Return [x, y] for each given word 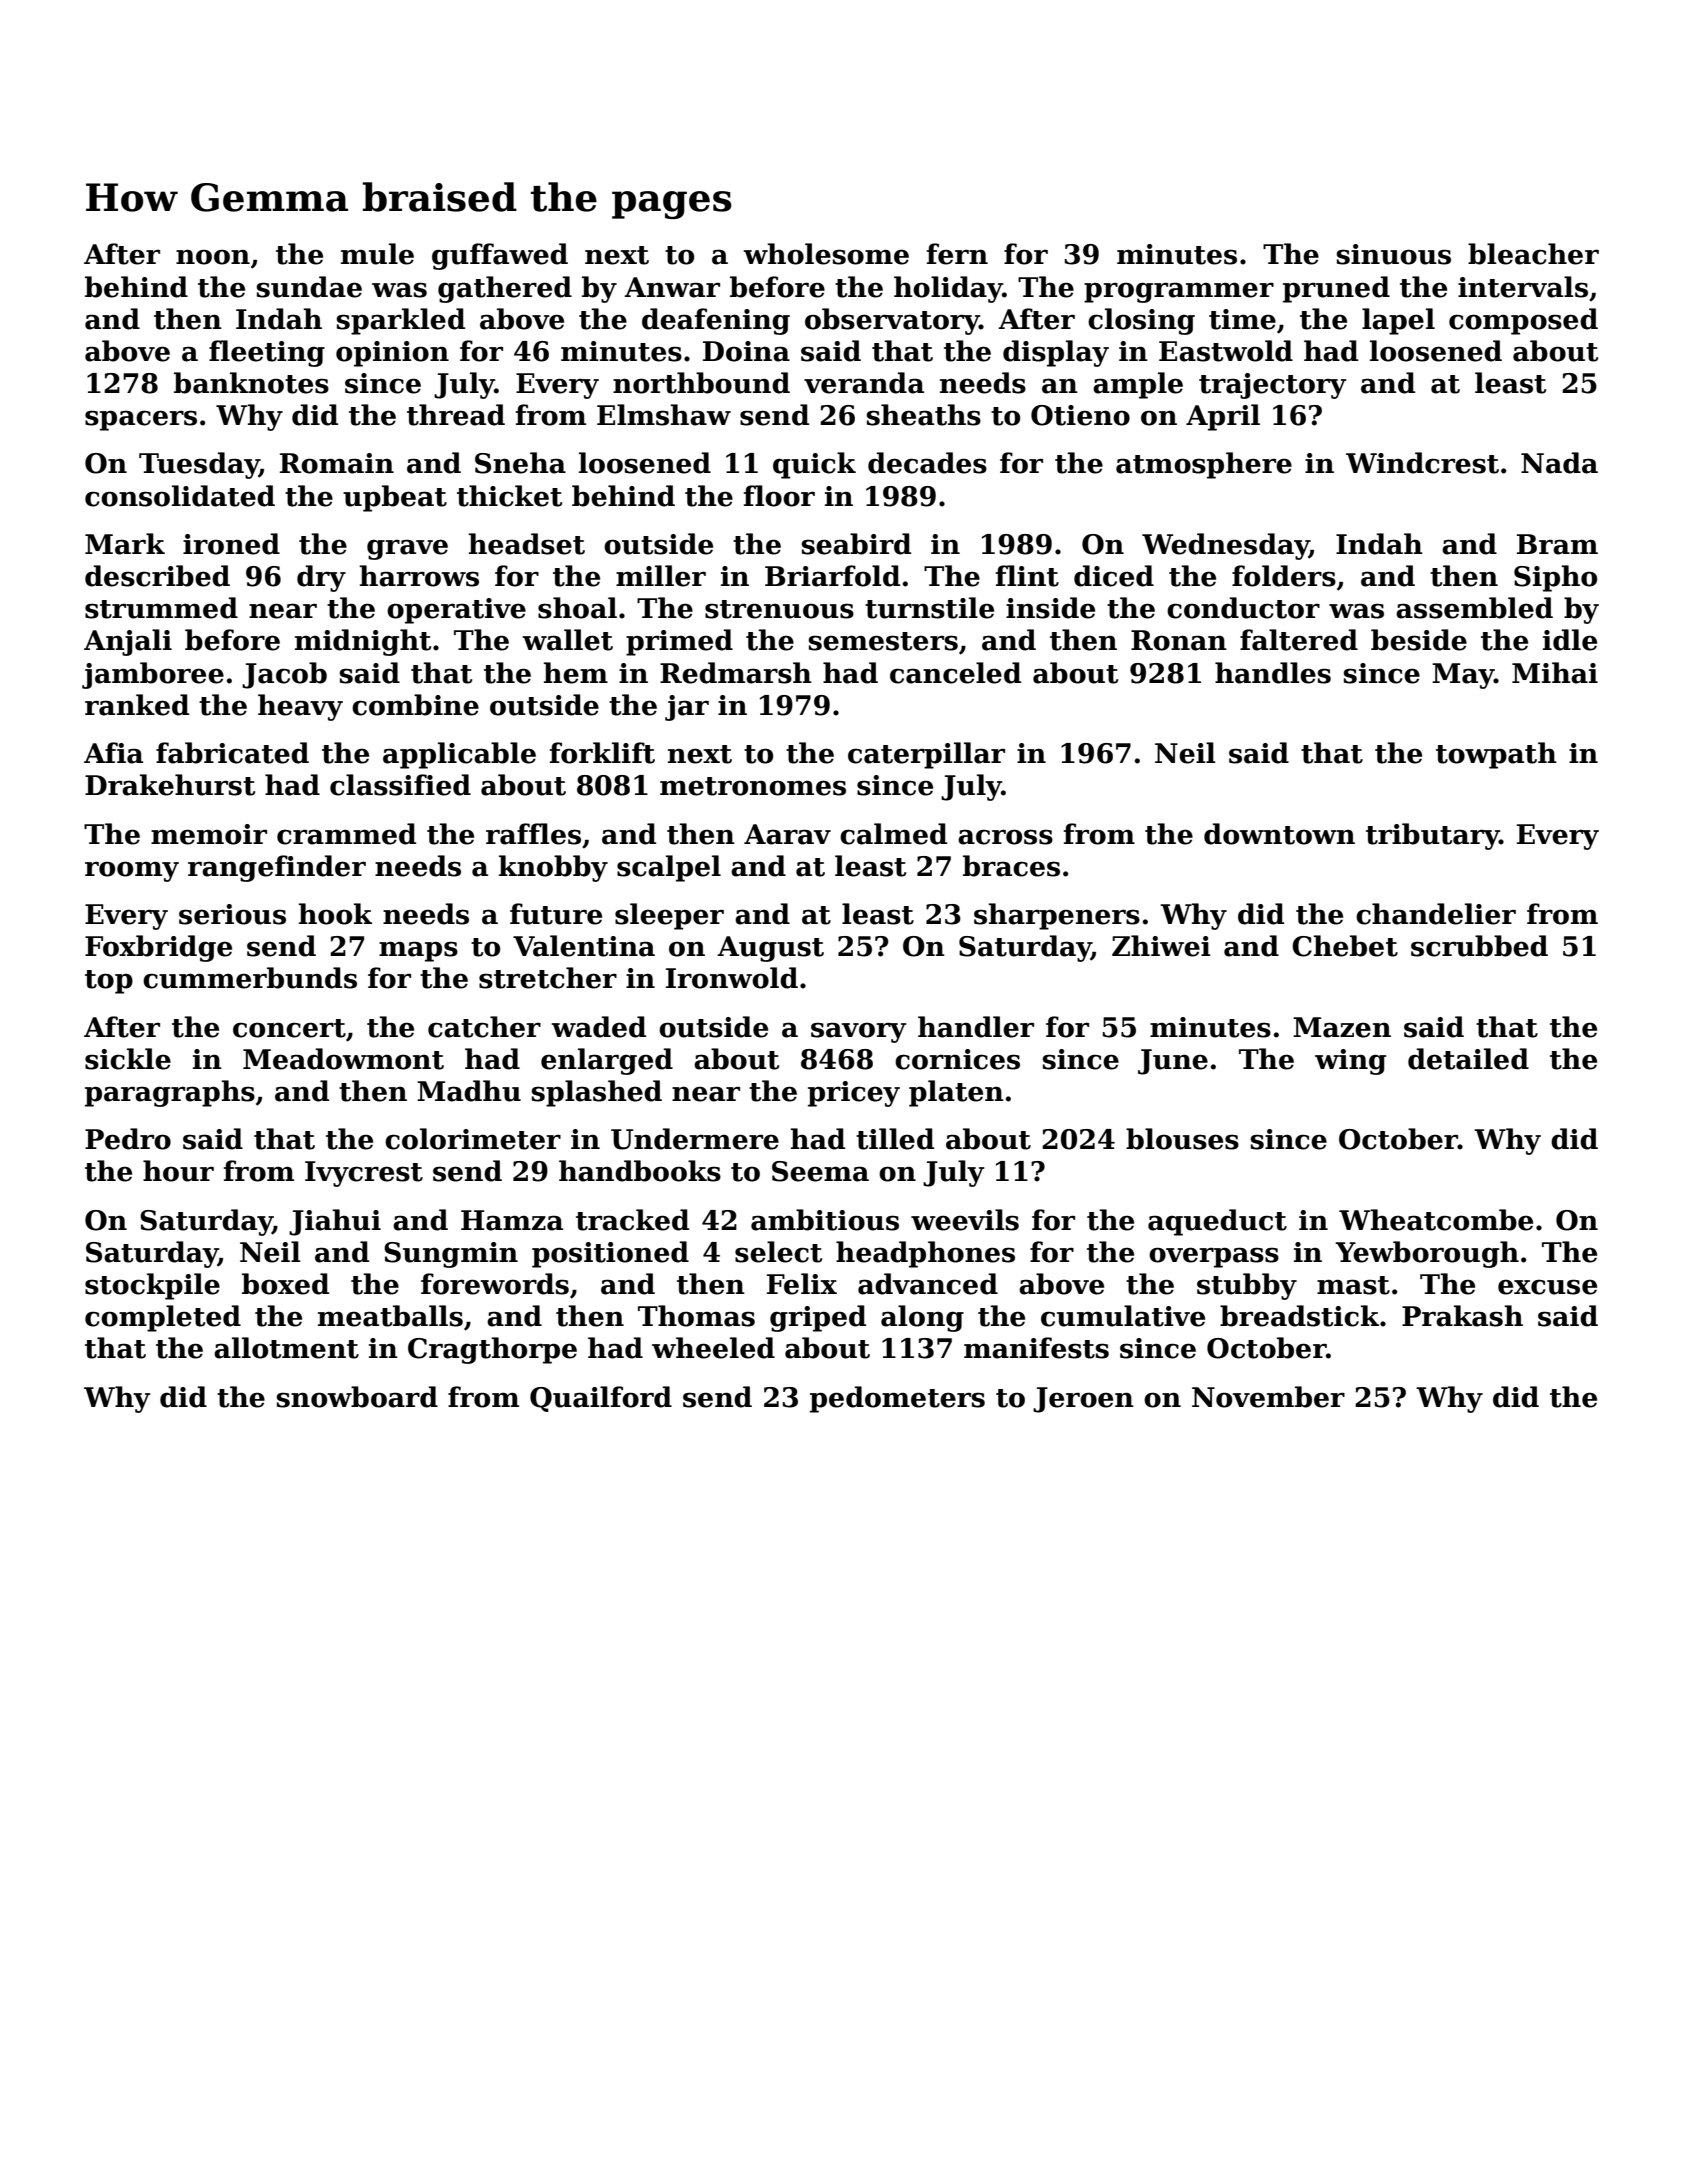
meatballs [390, 1316]
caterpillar [926, 755]
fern [957, 254]
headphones [925, 1254]
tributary [1432, 836]
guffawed [500, 256]
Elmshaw [664, 415]
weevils [965, 1220]
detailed [1468, 1059]
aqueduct [1217, 1222]
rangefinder [277, 868]
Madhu [469, 1091]
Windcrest [1422, 463]
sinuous [1394, 254]
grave [407, 549]
